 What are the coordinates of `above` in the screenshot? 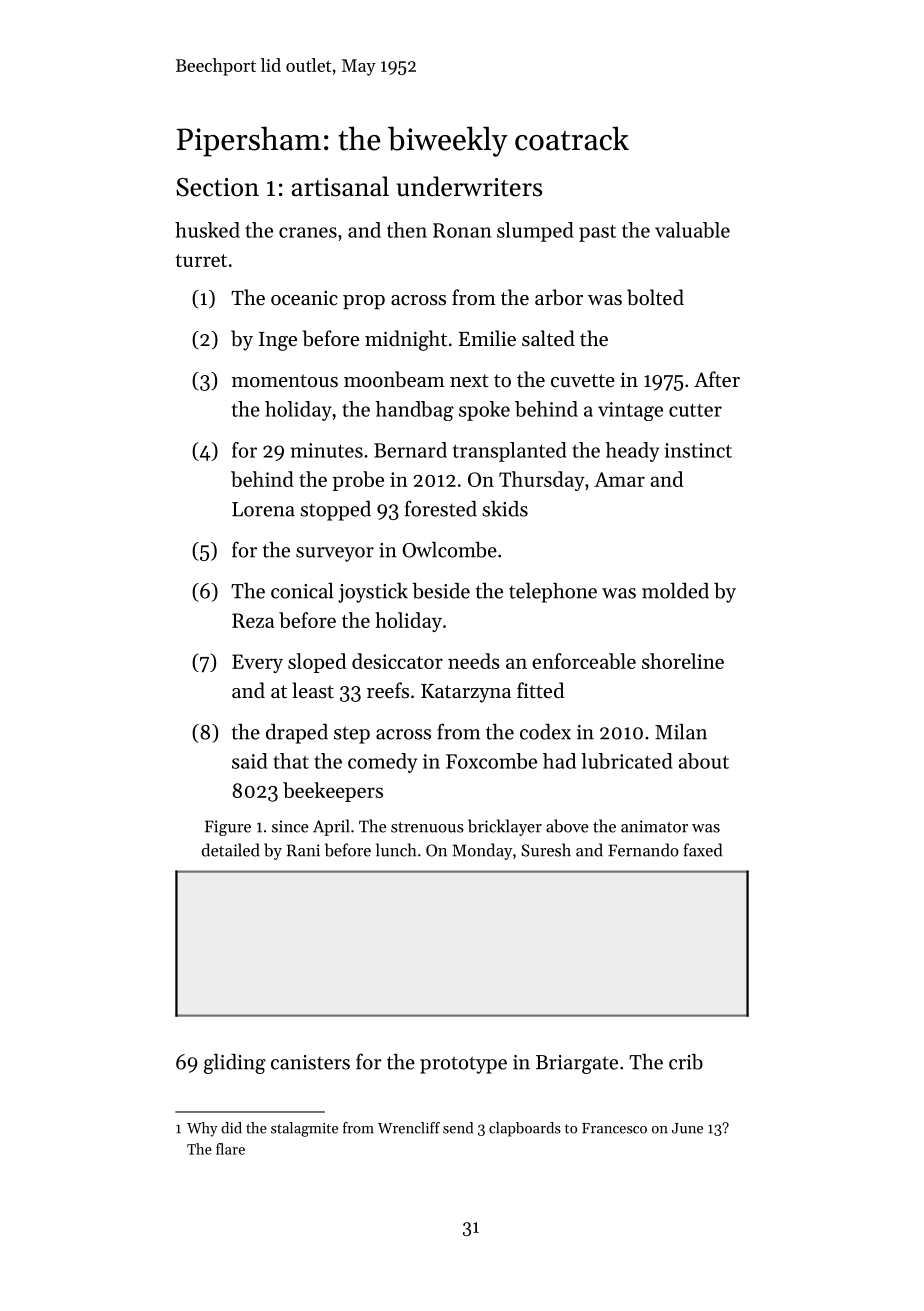 It's located at (567, 826).
